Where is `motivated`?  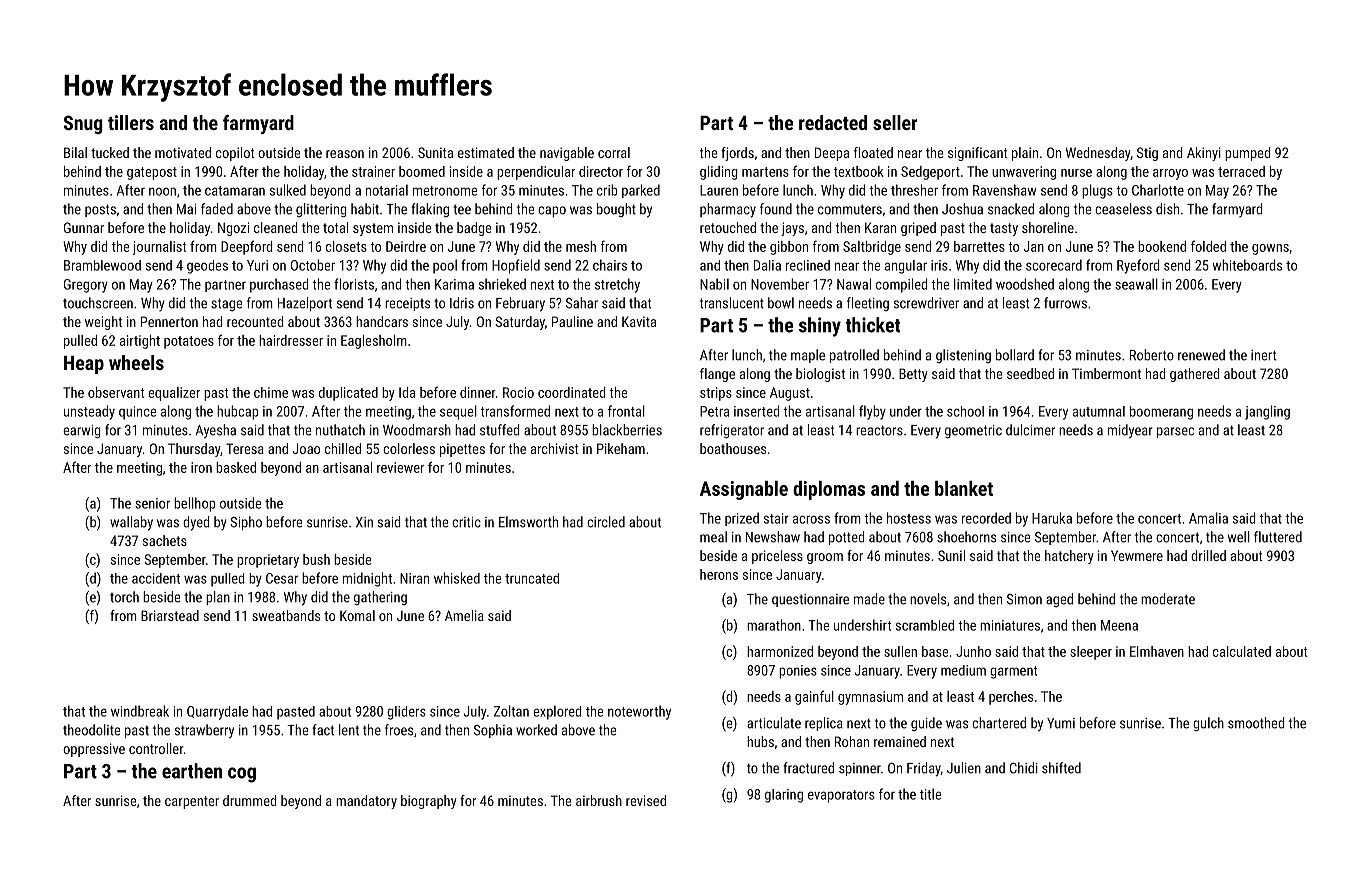 motivated is located at coordinates (183, 152).
